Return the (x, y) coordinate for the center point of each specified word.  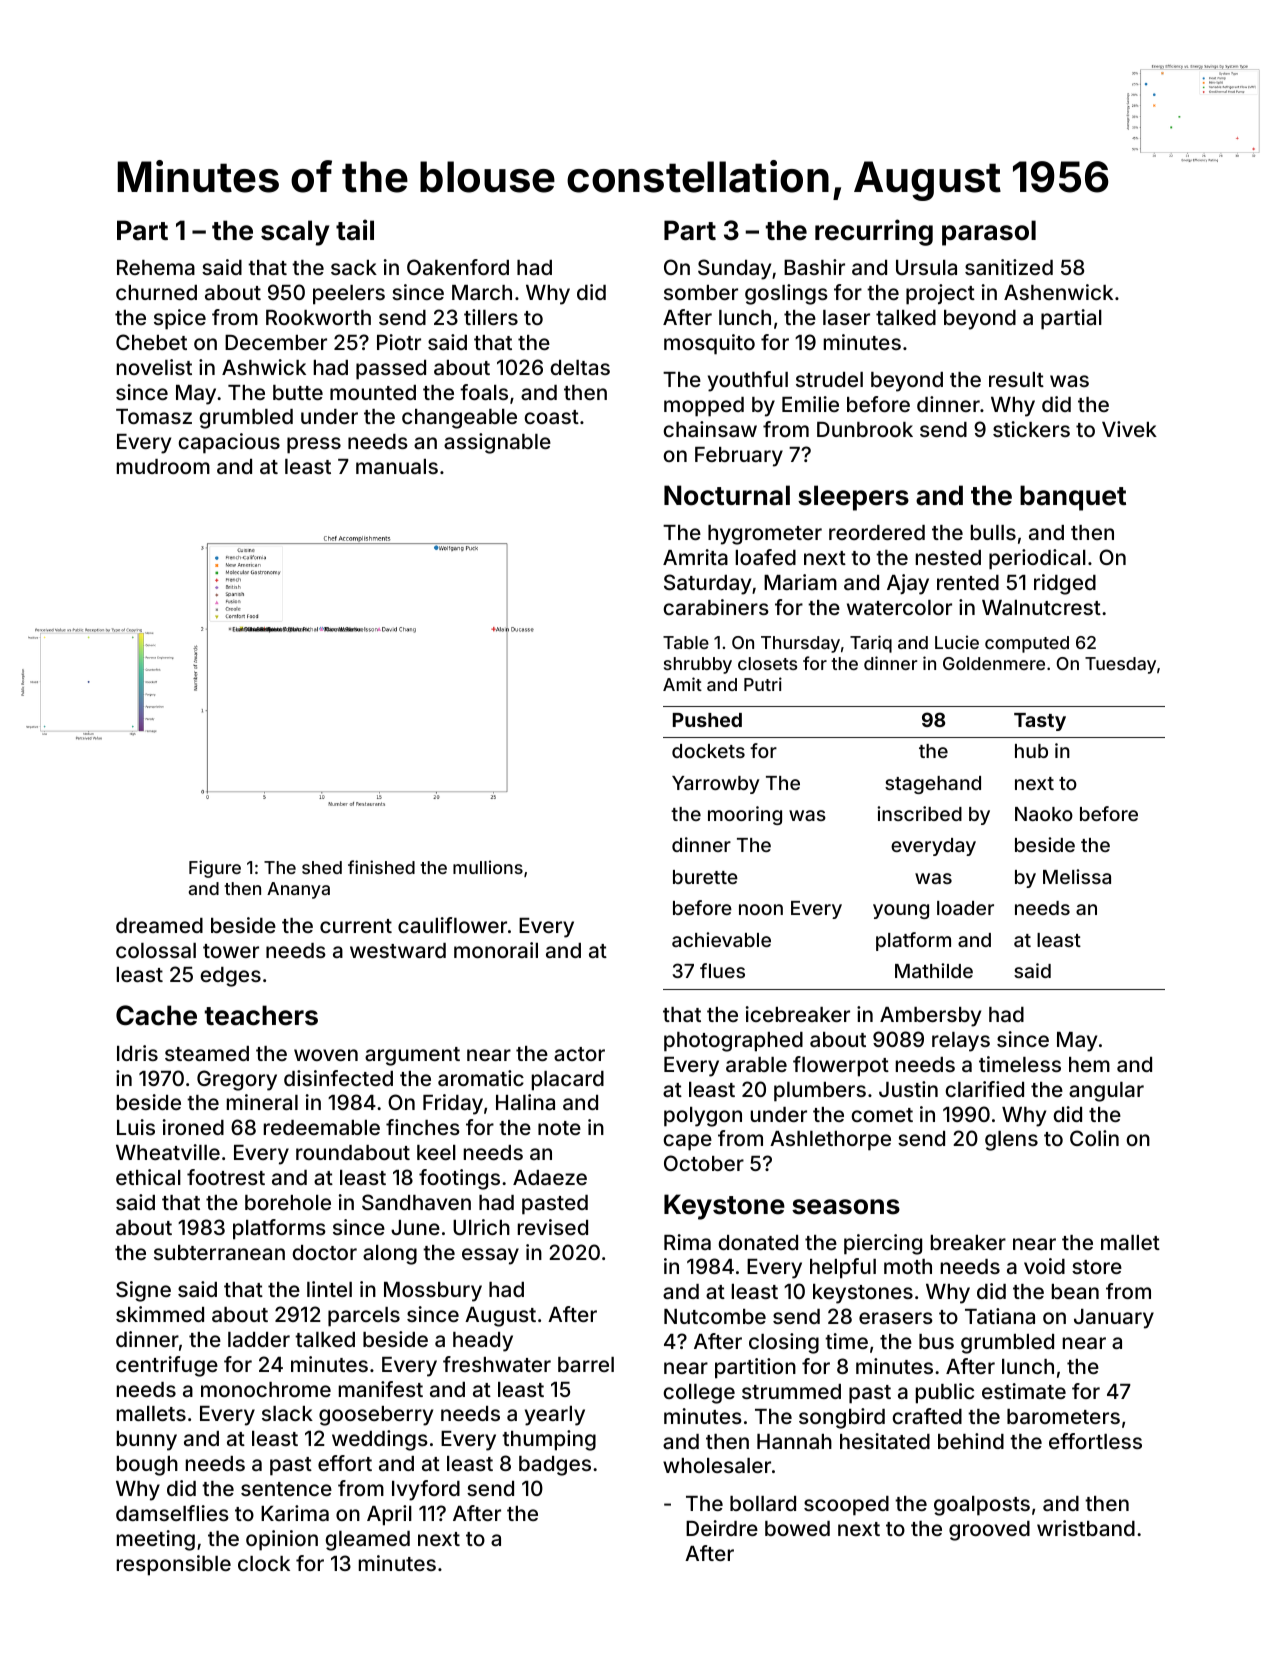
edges (230, 977)
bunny (147, 1441)
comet (882, 1115)
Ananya (298, 890)
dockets (708, 751)
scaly (295, 233)
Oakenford (458, 267)
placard (568, 1081)
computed (1027, 644)
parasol (989, 233)
